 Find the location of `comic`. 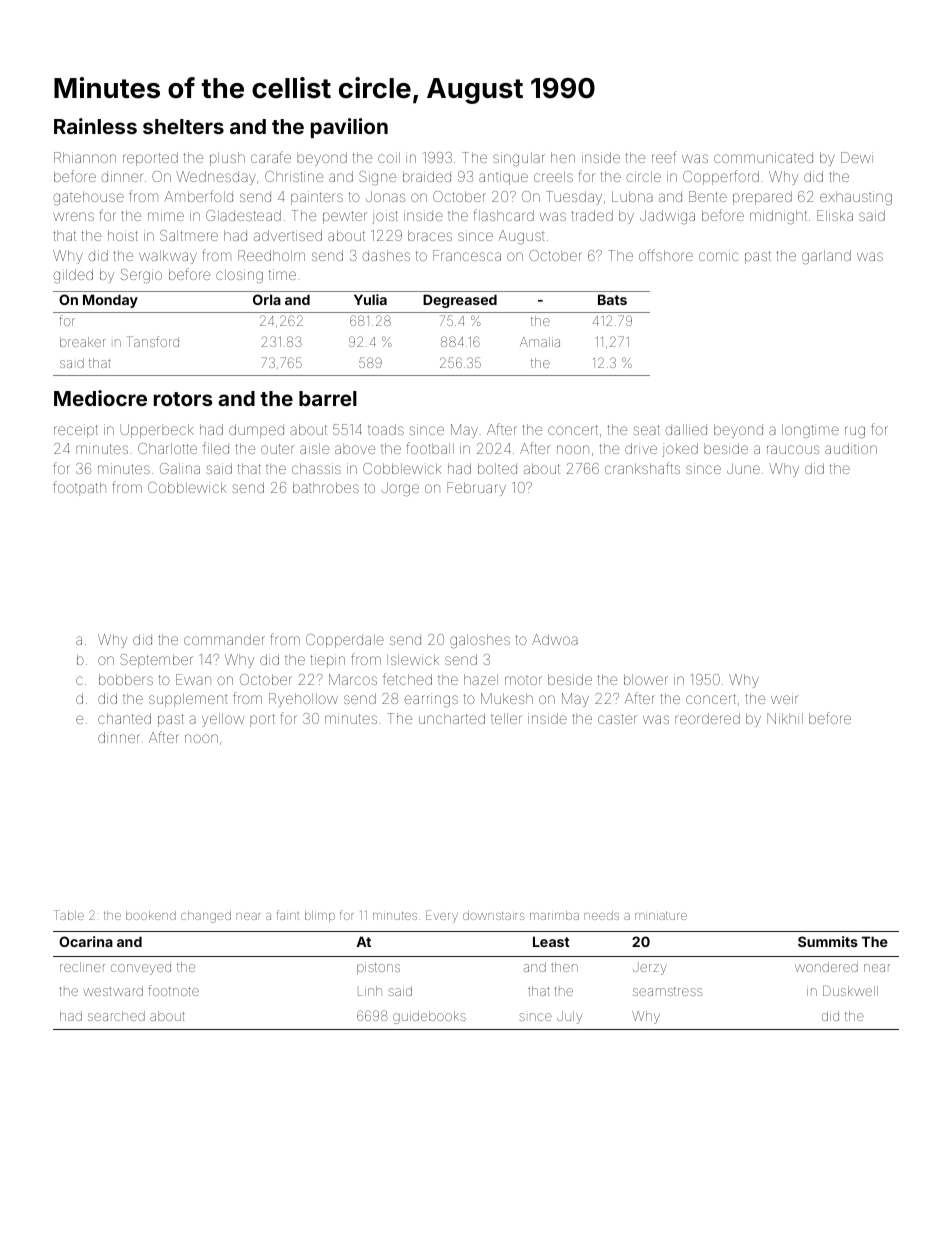

comic is located at coordinates (718, 255).
